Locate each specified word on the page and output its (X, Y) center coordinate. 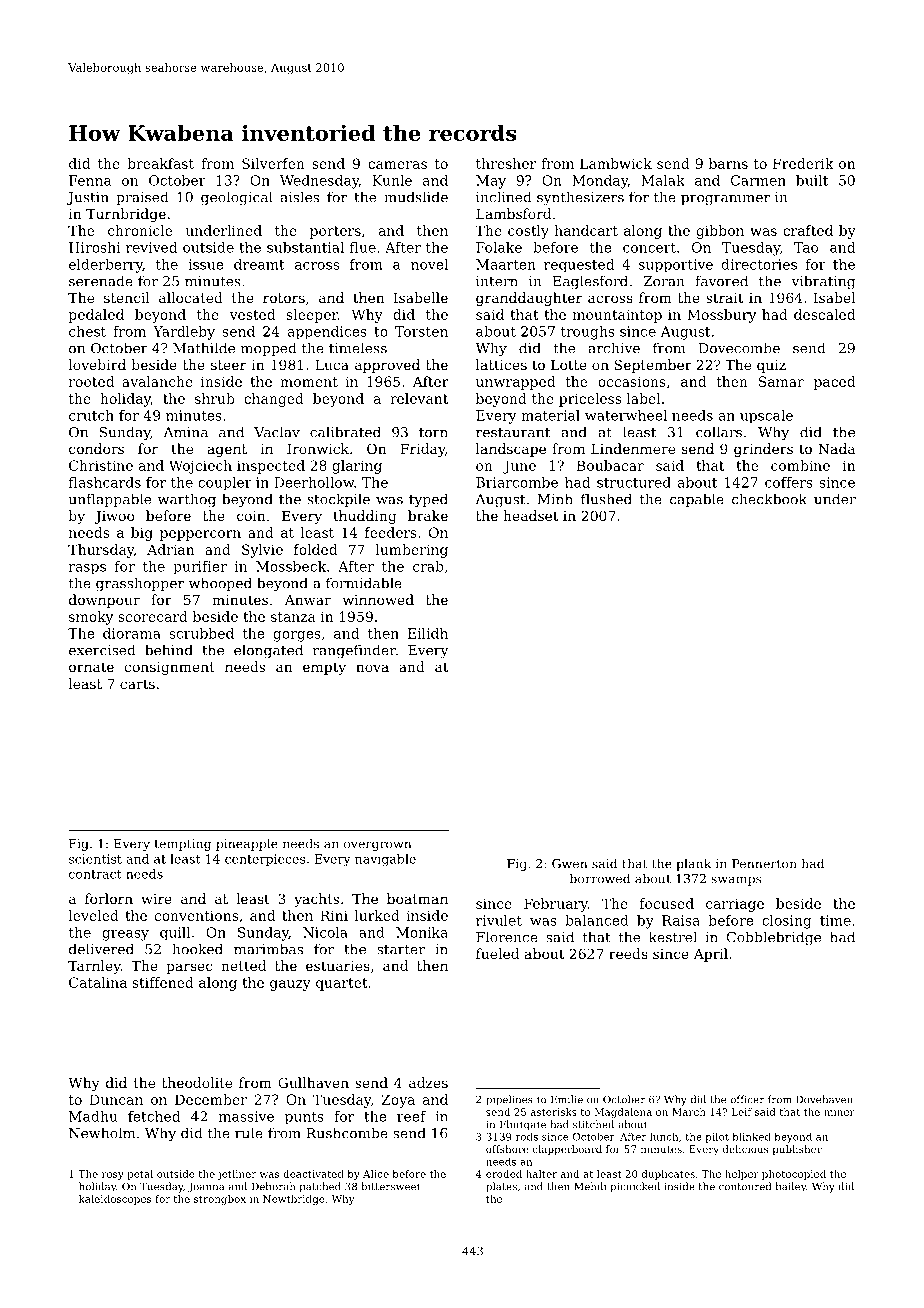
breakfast (161, 163)
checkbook (769, 499)
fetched (154, 1116)
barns (728, 163)
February (556, 905)
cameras (397, 165)
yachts (316, 900)
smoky (91, 618)
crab (428, 566)
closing (787, 922)
